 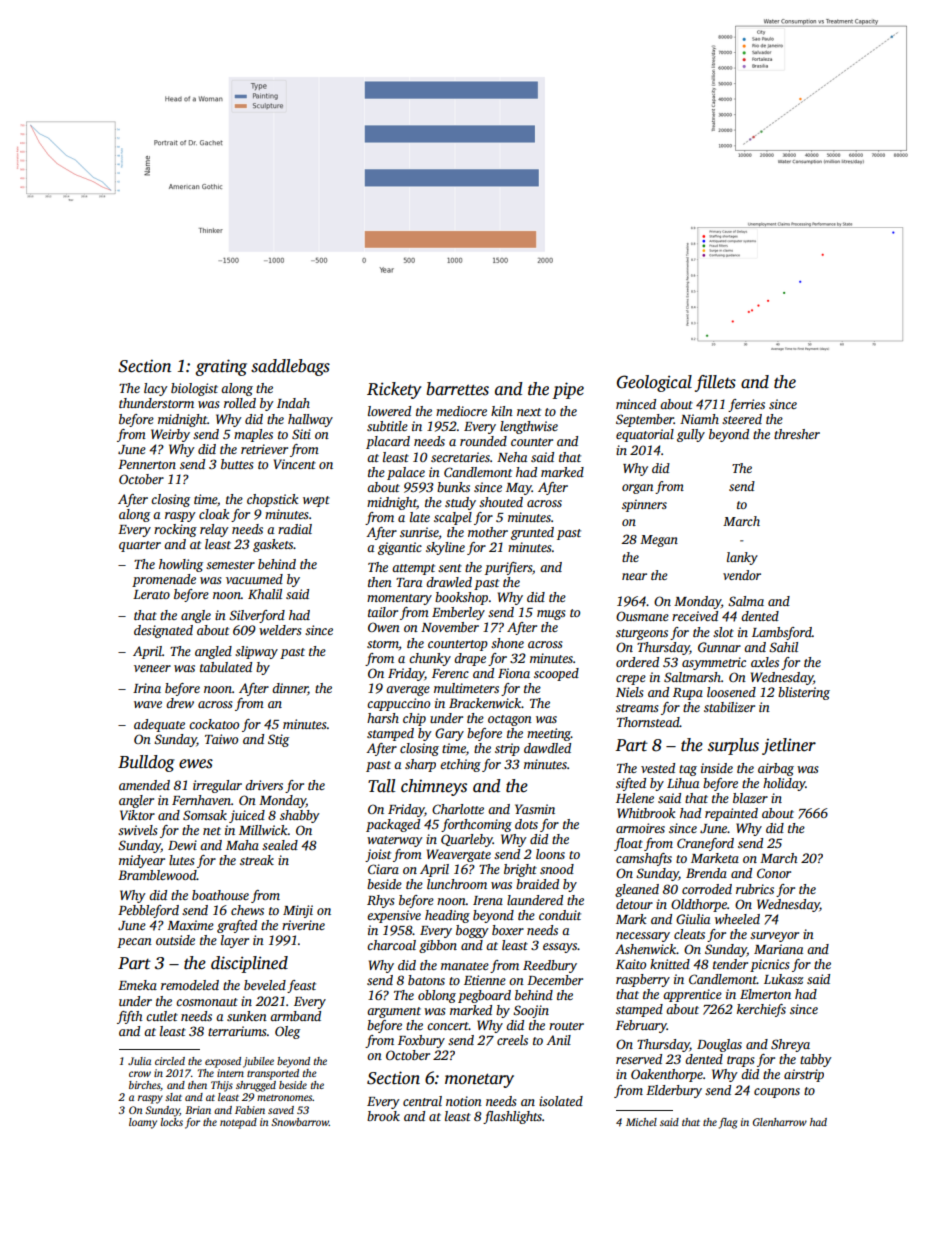 What do you see at coordinates (728, 1123) in the screenshot?
I see `flag` at bounding box center [728, 1123].
